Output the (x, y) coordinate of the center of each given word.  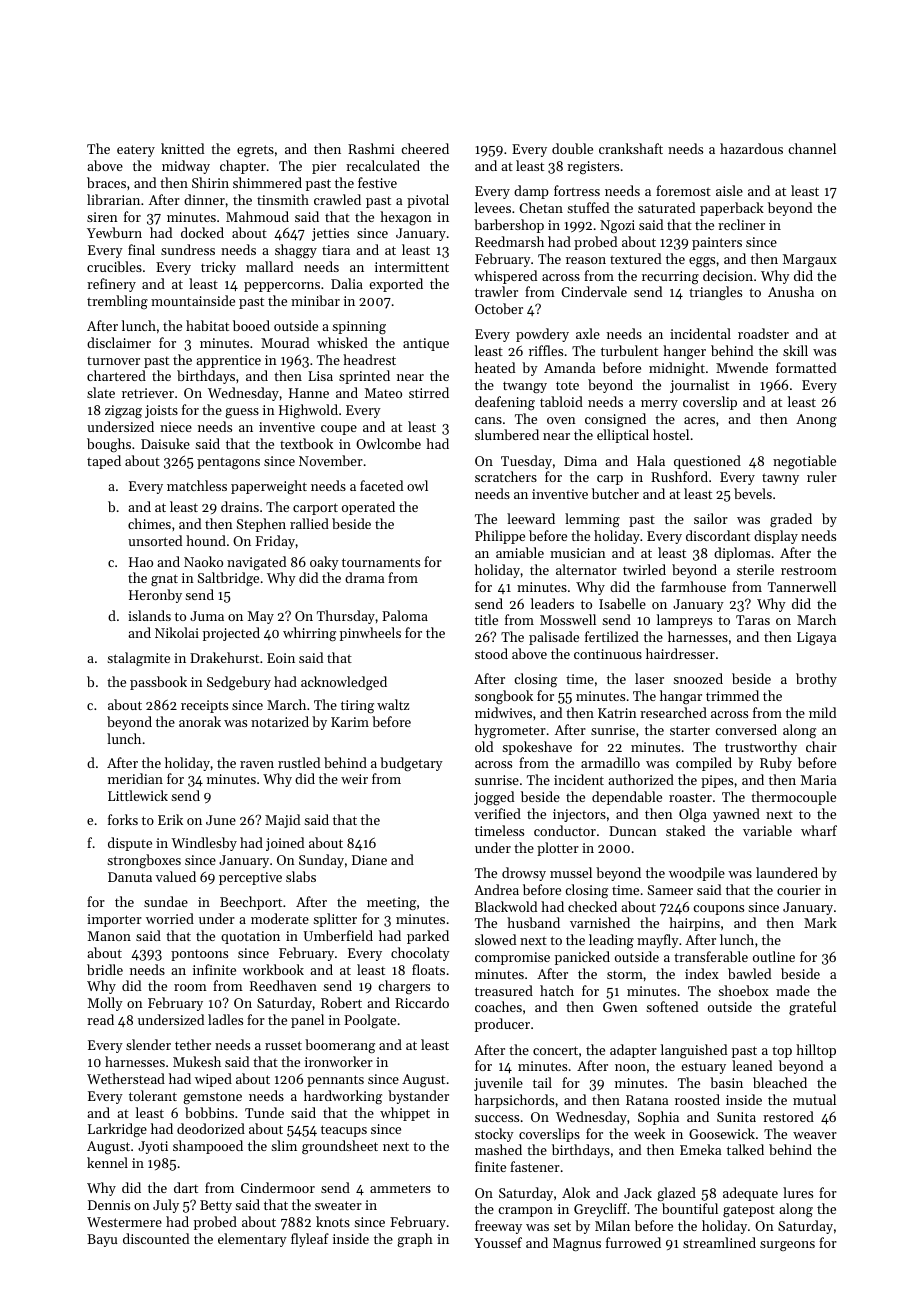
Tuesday (526, 462)
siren (102, 217)
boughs (109, 445)
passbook (158, 683)
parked (428, 937)
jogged (494, 798)
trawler (496, 291)
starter (690, 730)
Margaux (810, 260)
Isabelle (622, 603)
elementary (252, 1240)
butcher (615, 493)
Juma (207, 616)
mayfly (658, 941)
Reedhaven (283, 985)
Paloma (405, 615)
